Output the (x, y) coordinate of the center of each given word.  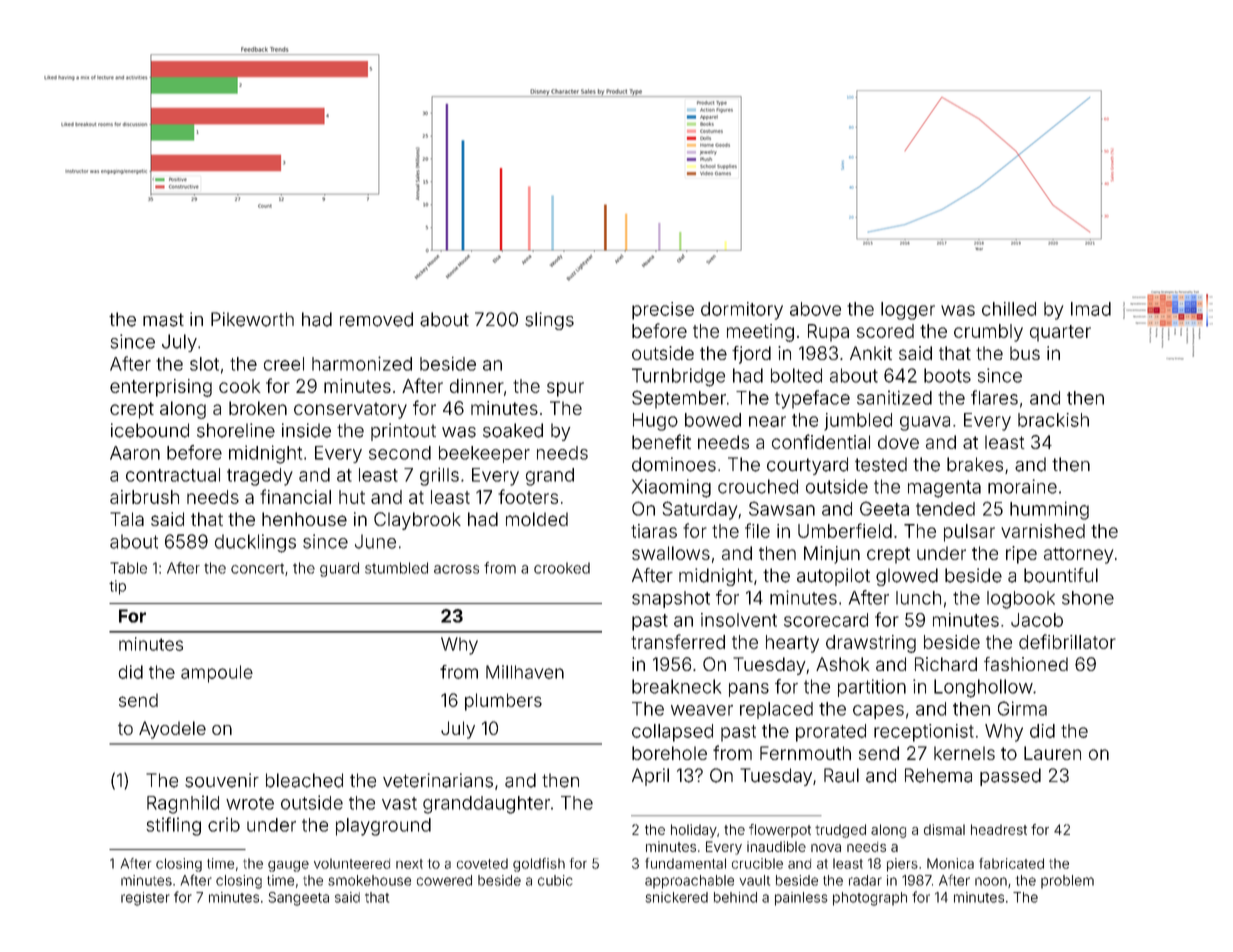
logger (908, 311)
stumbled (396, 568)
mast (163, 320)
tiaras (654, 531)
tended (945, 509)
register (145, 899)
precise (663, 311)
